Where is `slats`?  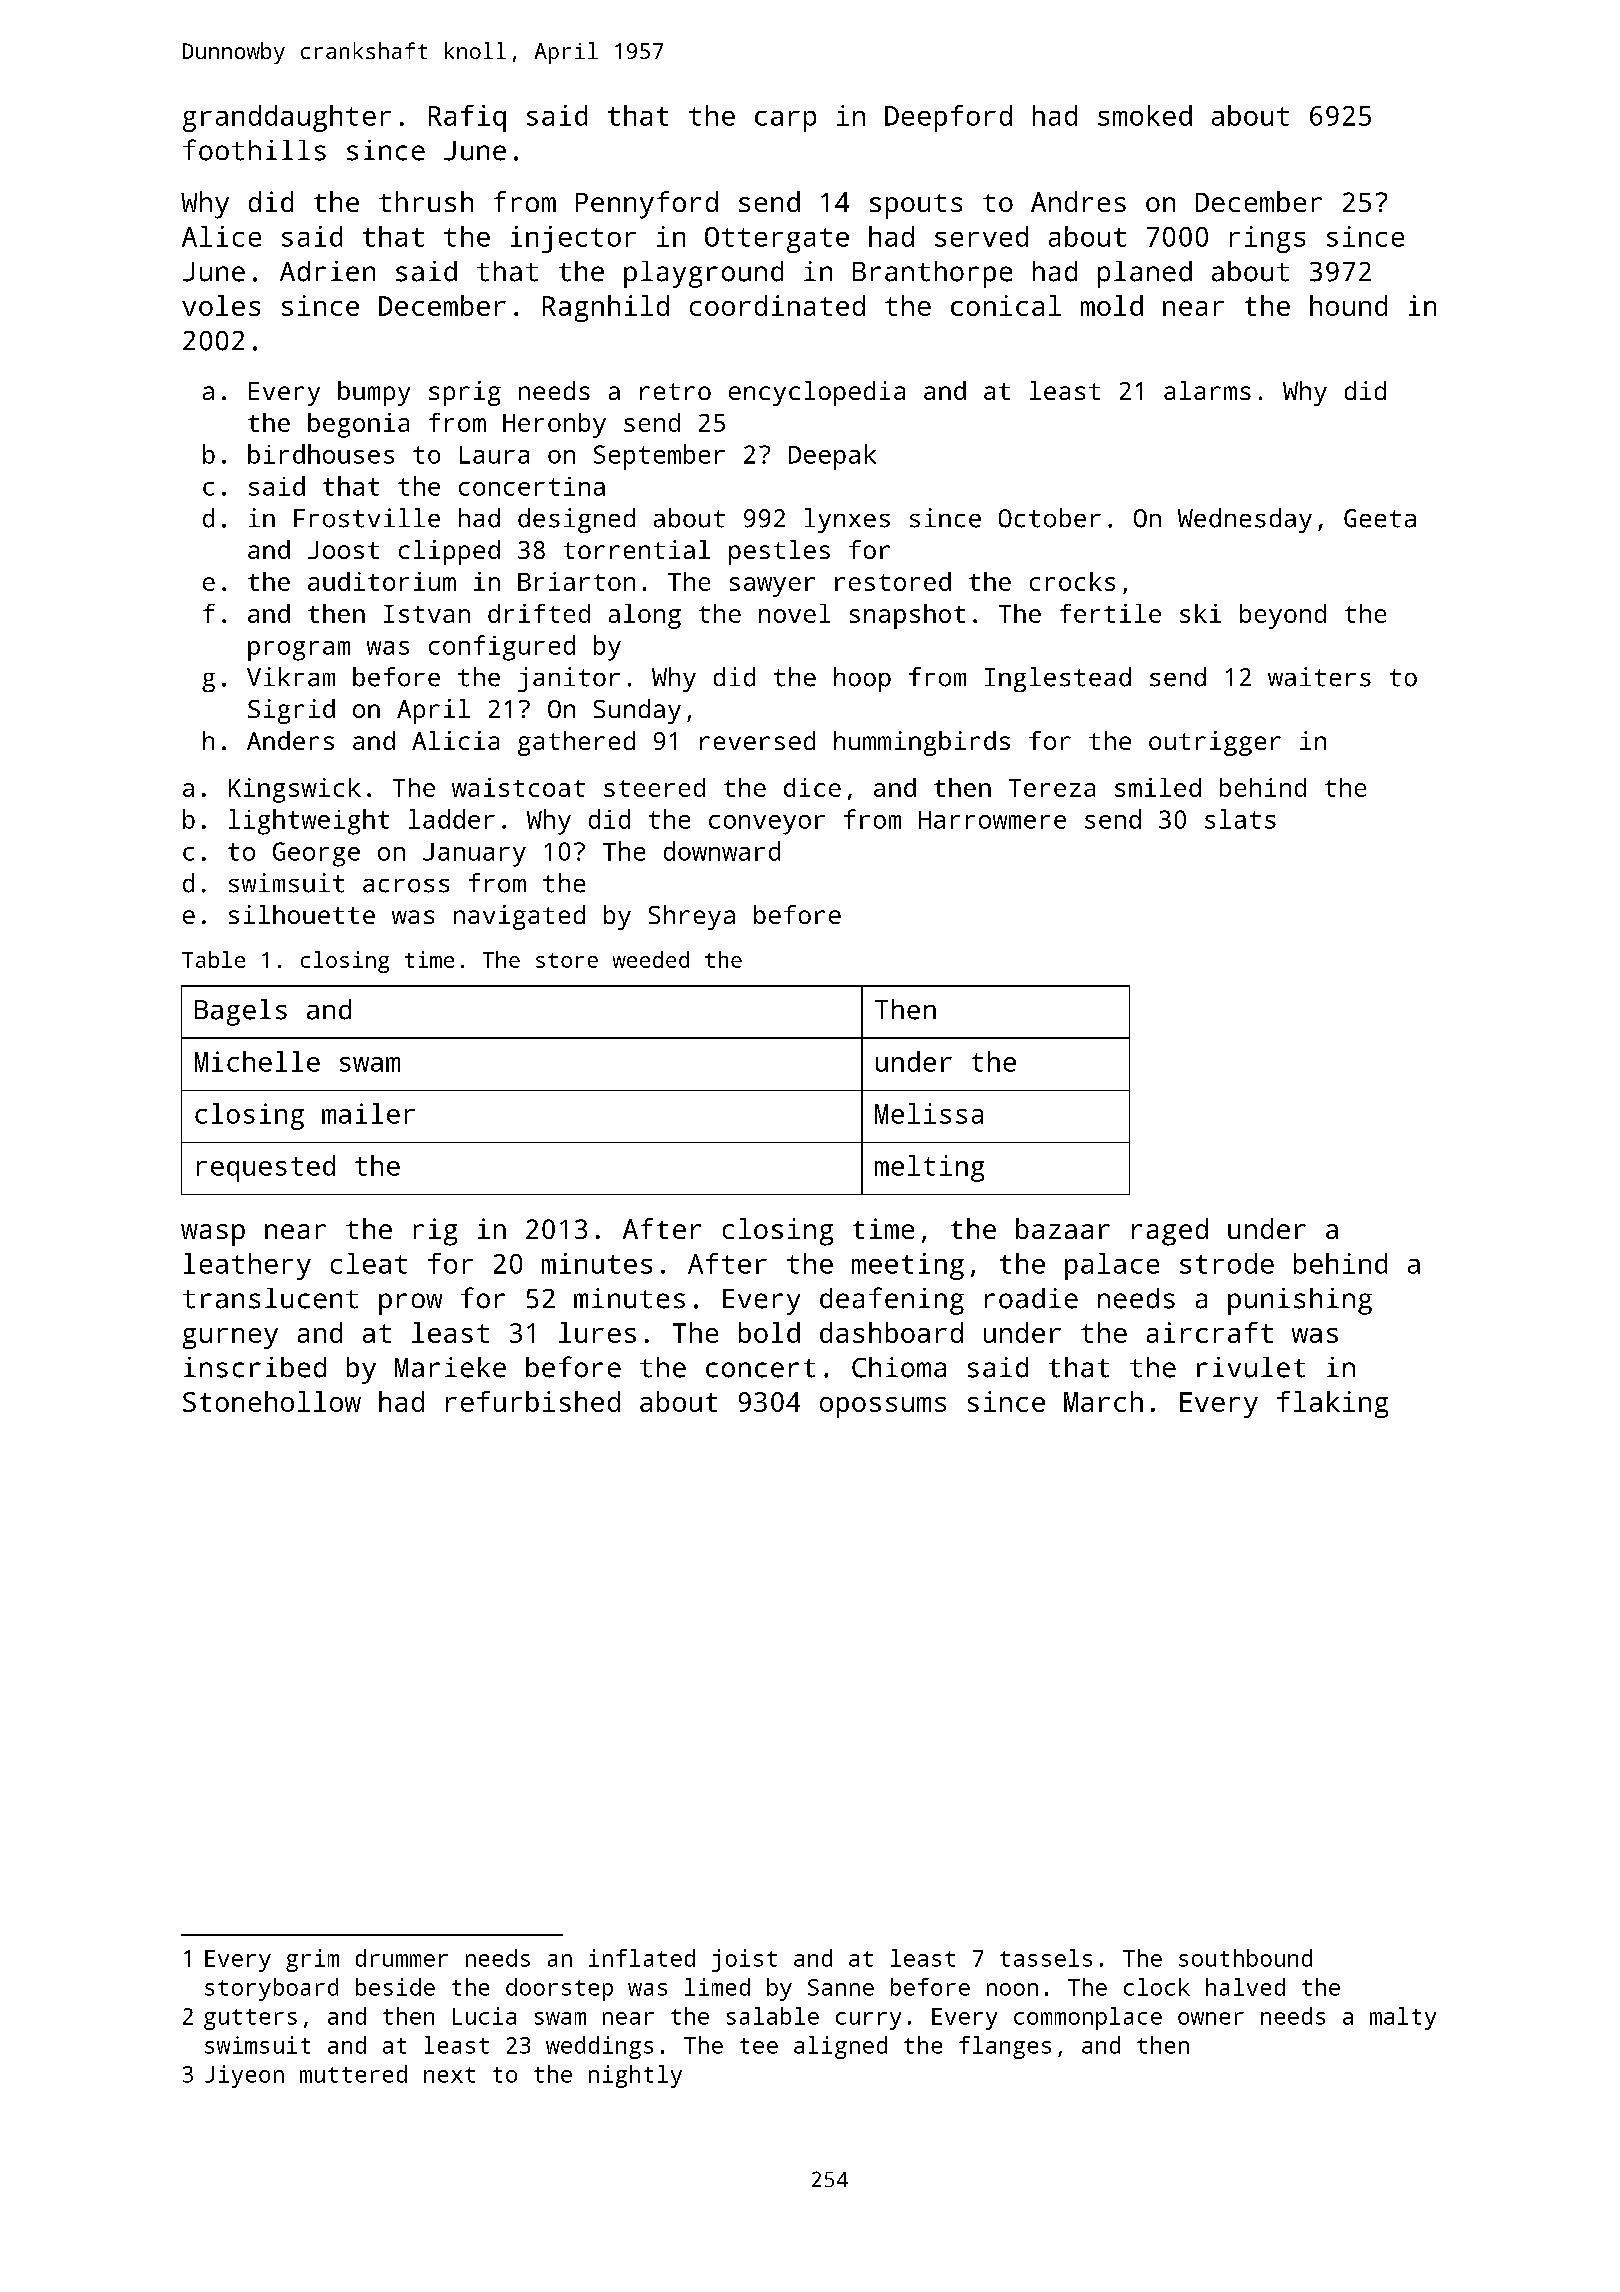
slats is located at coordinates (1240, 819).
